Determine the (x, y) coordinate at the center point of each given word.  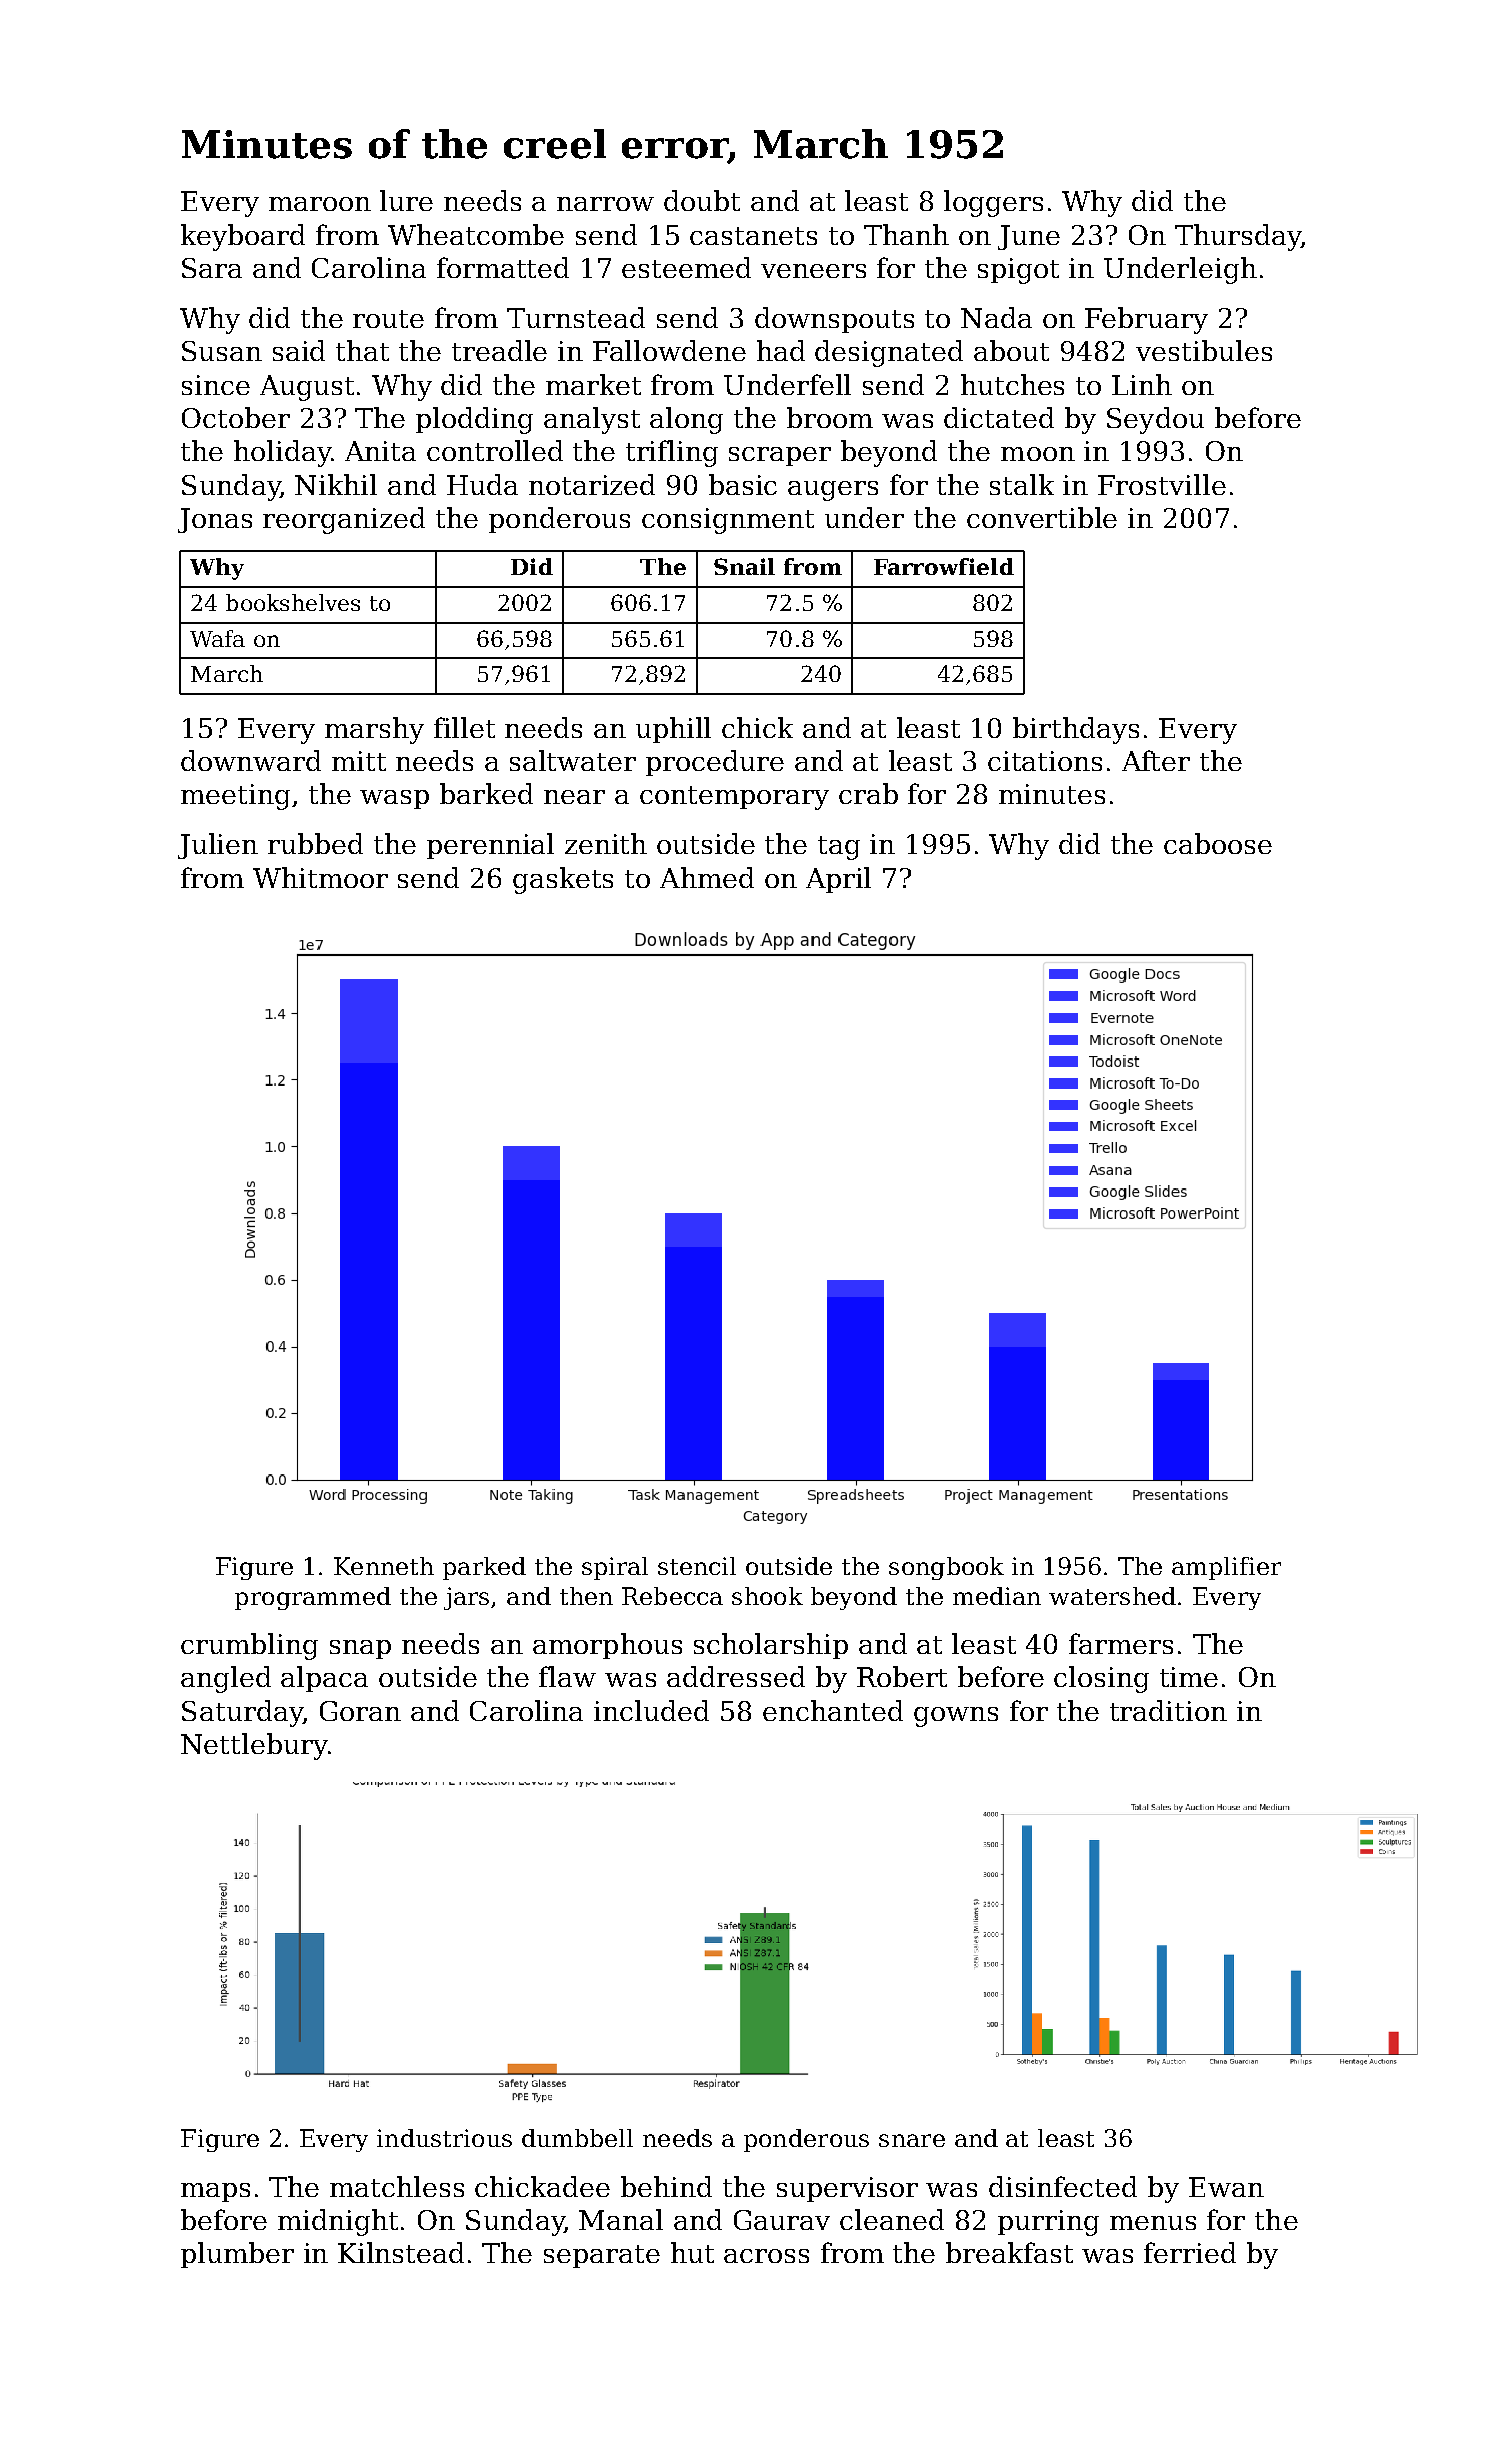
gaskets (563, 880)
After (1156, 760)
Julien (218, 846)
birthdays (1076, 730)
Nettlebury (254, 1746)
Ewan (1226, 2187)
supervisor (847, 2189)
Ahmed (707, 877)
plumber (237, 2255)
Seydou (1155, 420)
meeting (235, 797)
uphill (673, 730)
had (781, 350)
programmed (313, 1598)
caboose (1218, 843)
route (388, 319)
